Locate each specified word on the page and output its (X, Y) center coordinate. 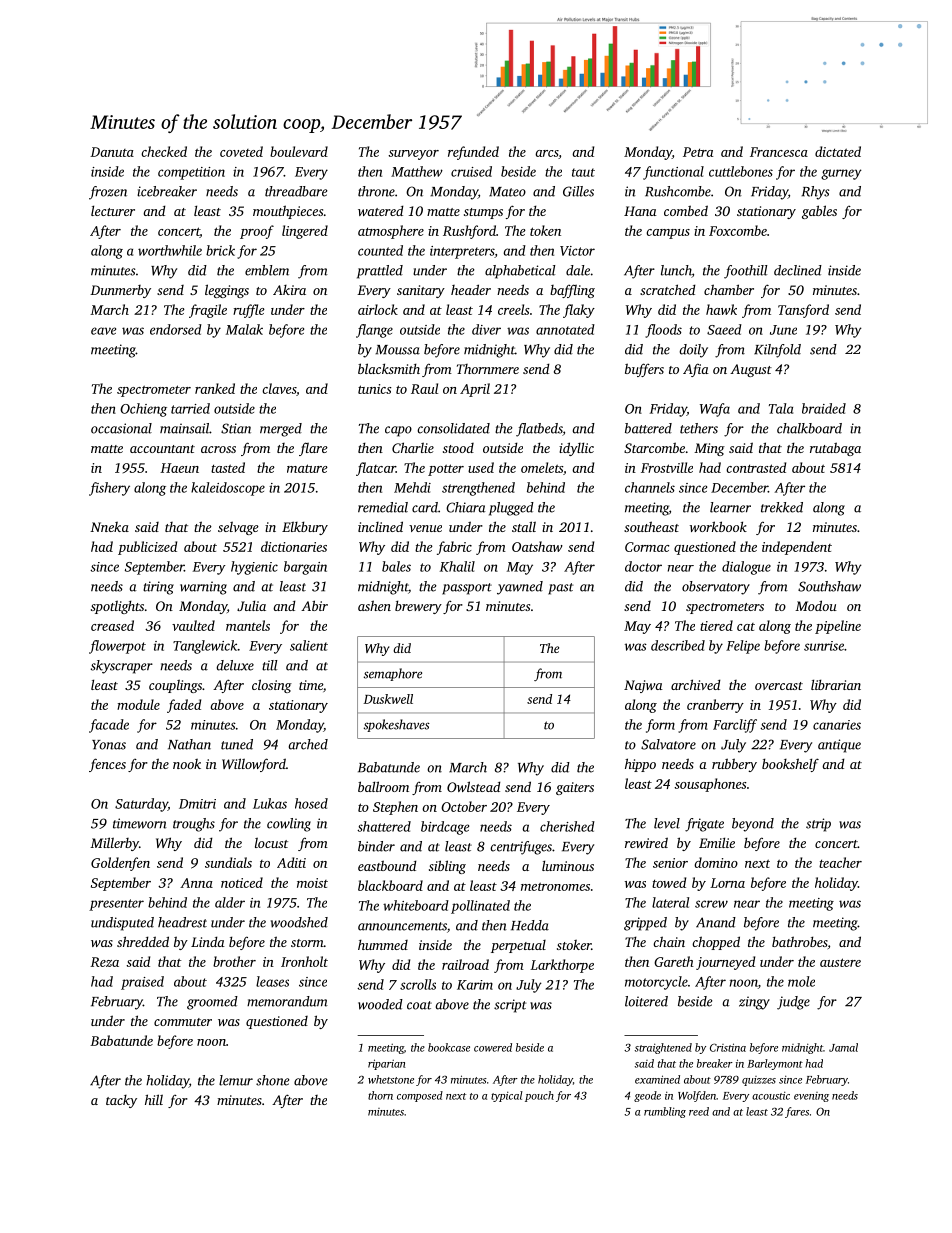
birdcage (445, 828)
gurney (841, 174)
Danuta (112, 152)
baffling (572, 291)
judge (793, 1003)
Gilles (578, 191)
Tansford (803, 311)
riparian (387, 1064)
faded (184, 706)
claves (279, 388)
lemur (236, 1080)
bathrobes (799, 941)
